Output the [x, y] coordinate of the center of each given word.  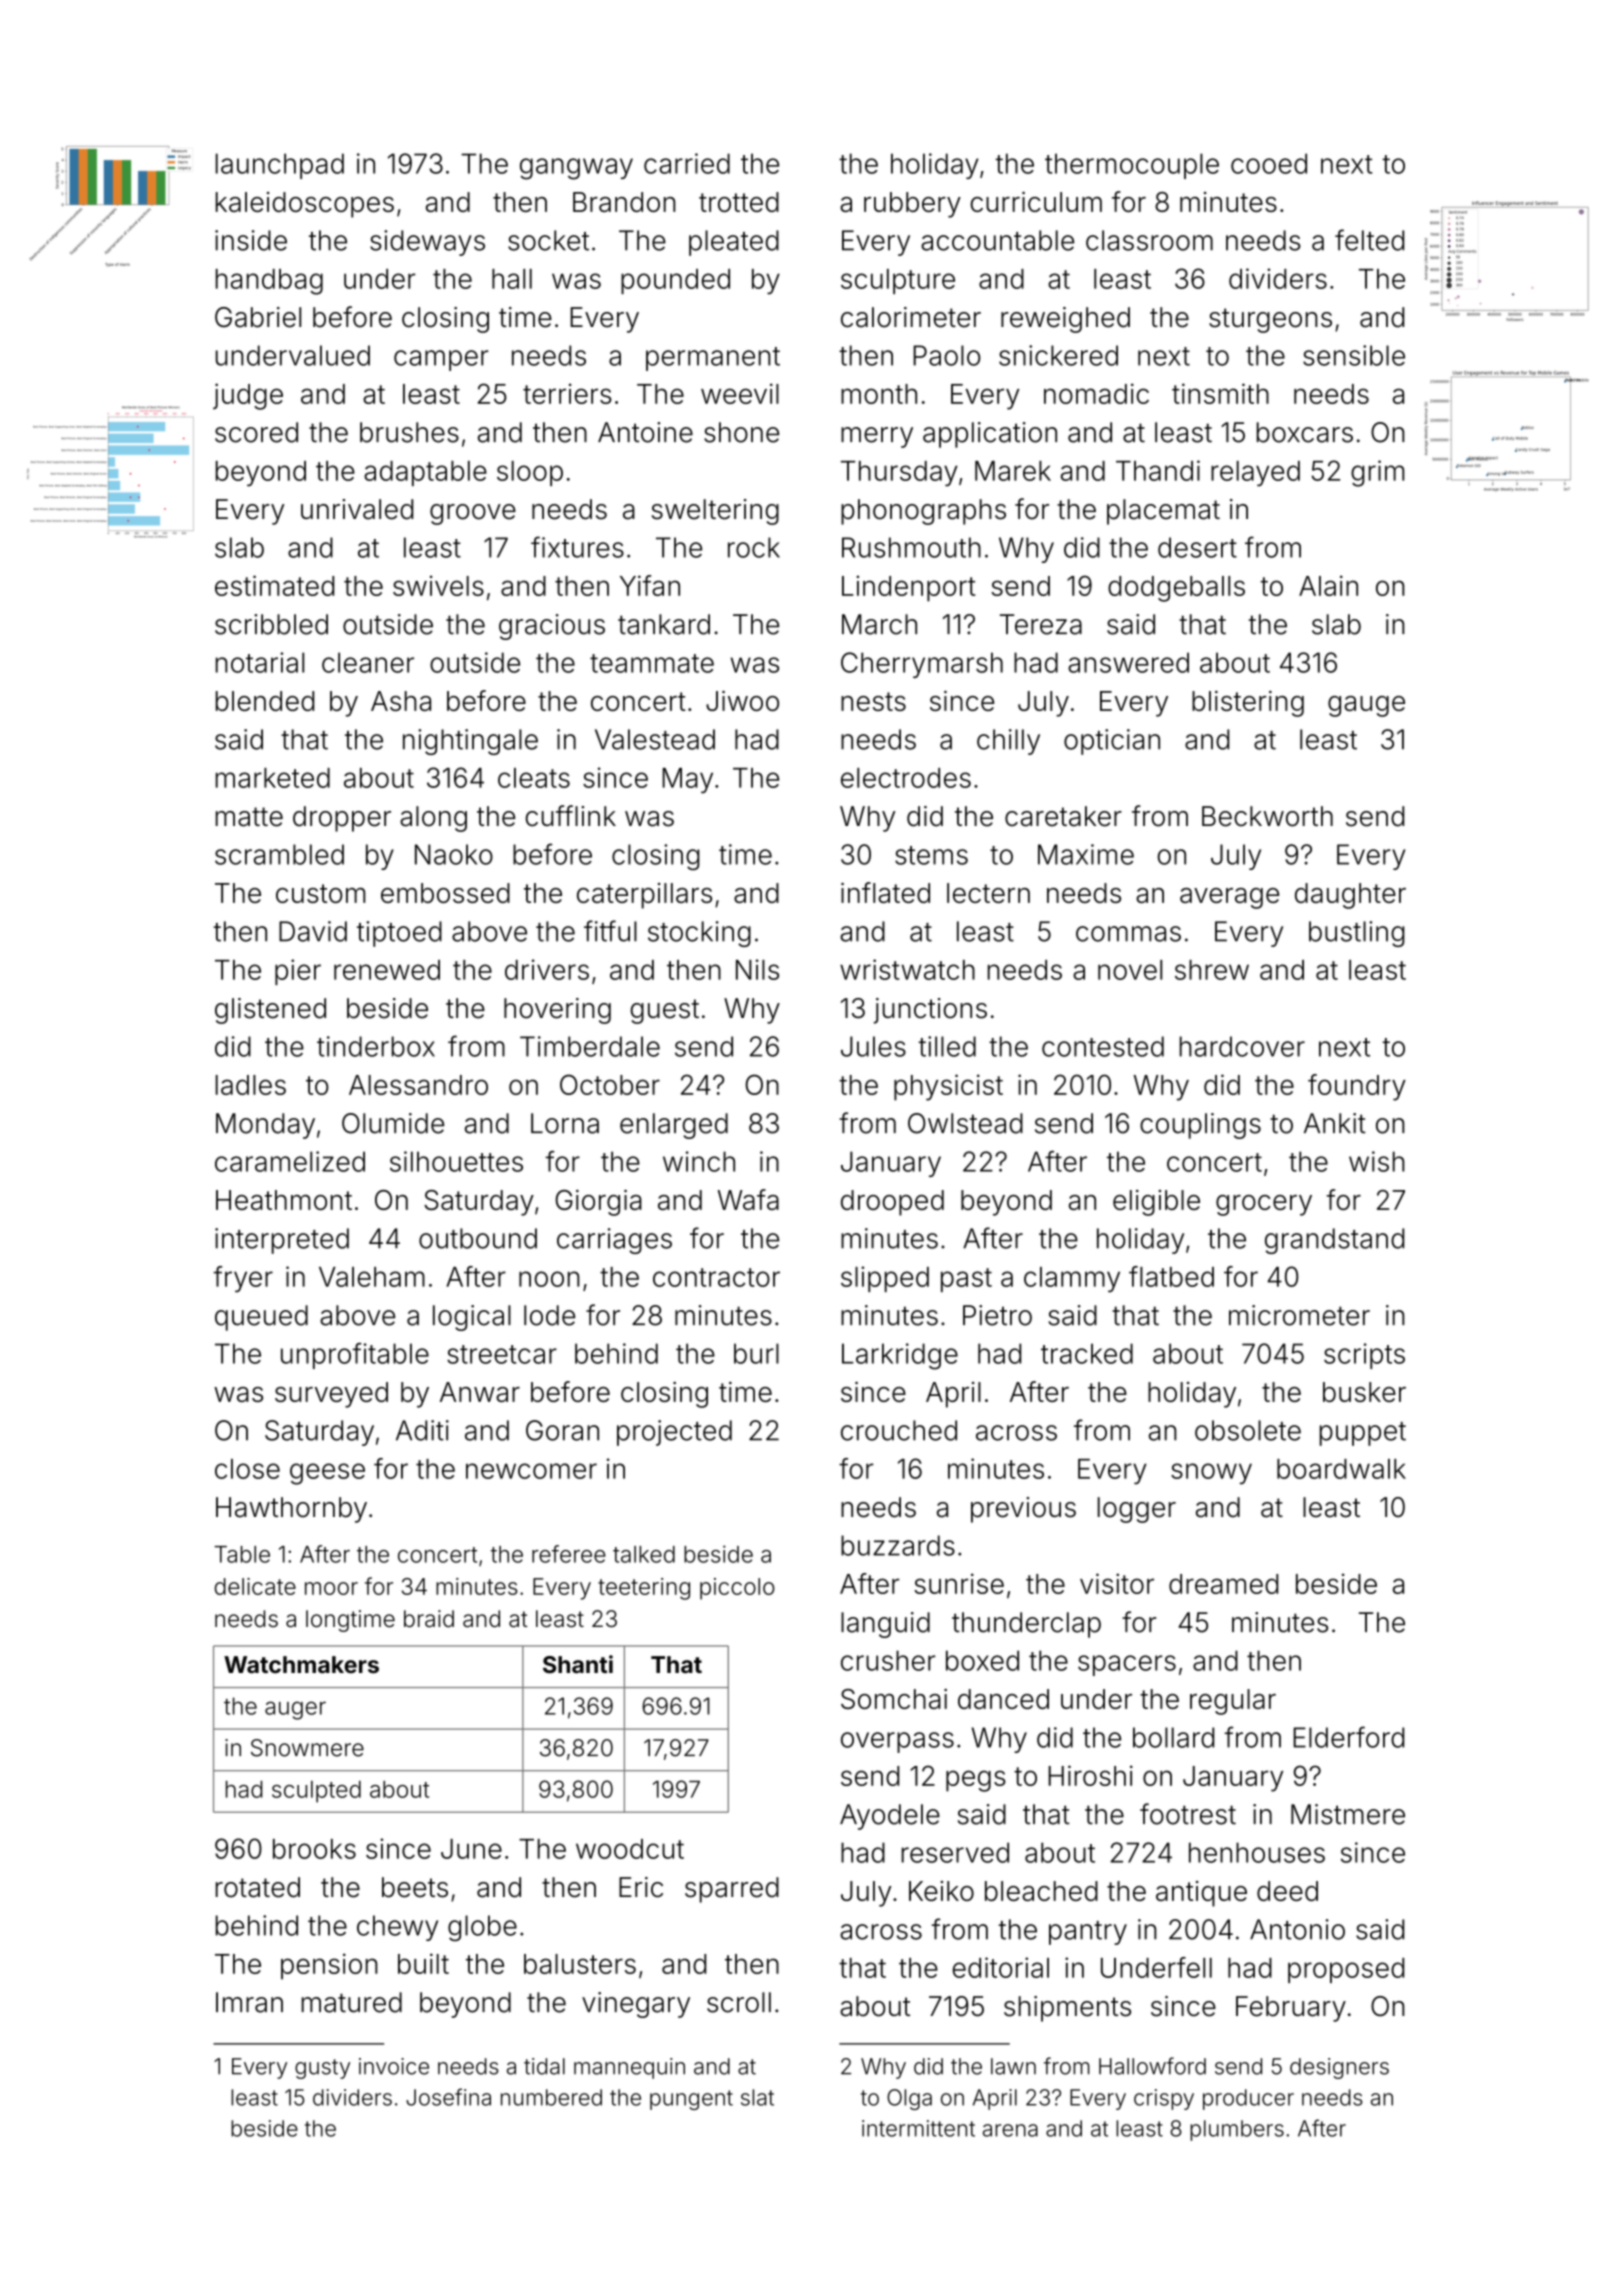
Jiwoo [742, 701]
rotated [258, 1887]
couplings [1200, 1126]
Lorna [565, 1123]
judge [248, 396]
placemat [1163, 512]
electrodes [906, 778]
